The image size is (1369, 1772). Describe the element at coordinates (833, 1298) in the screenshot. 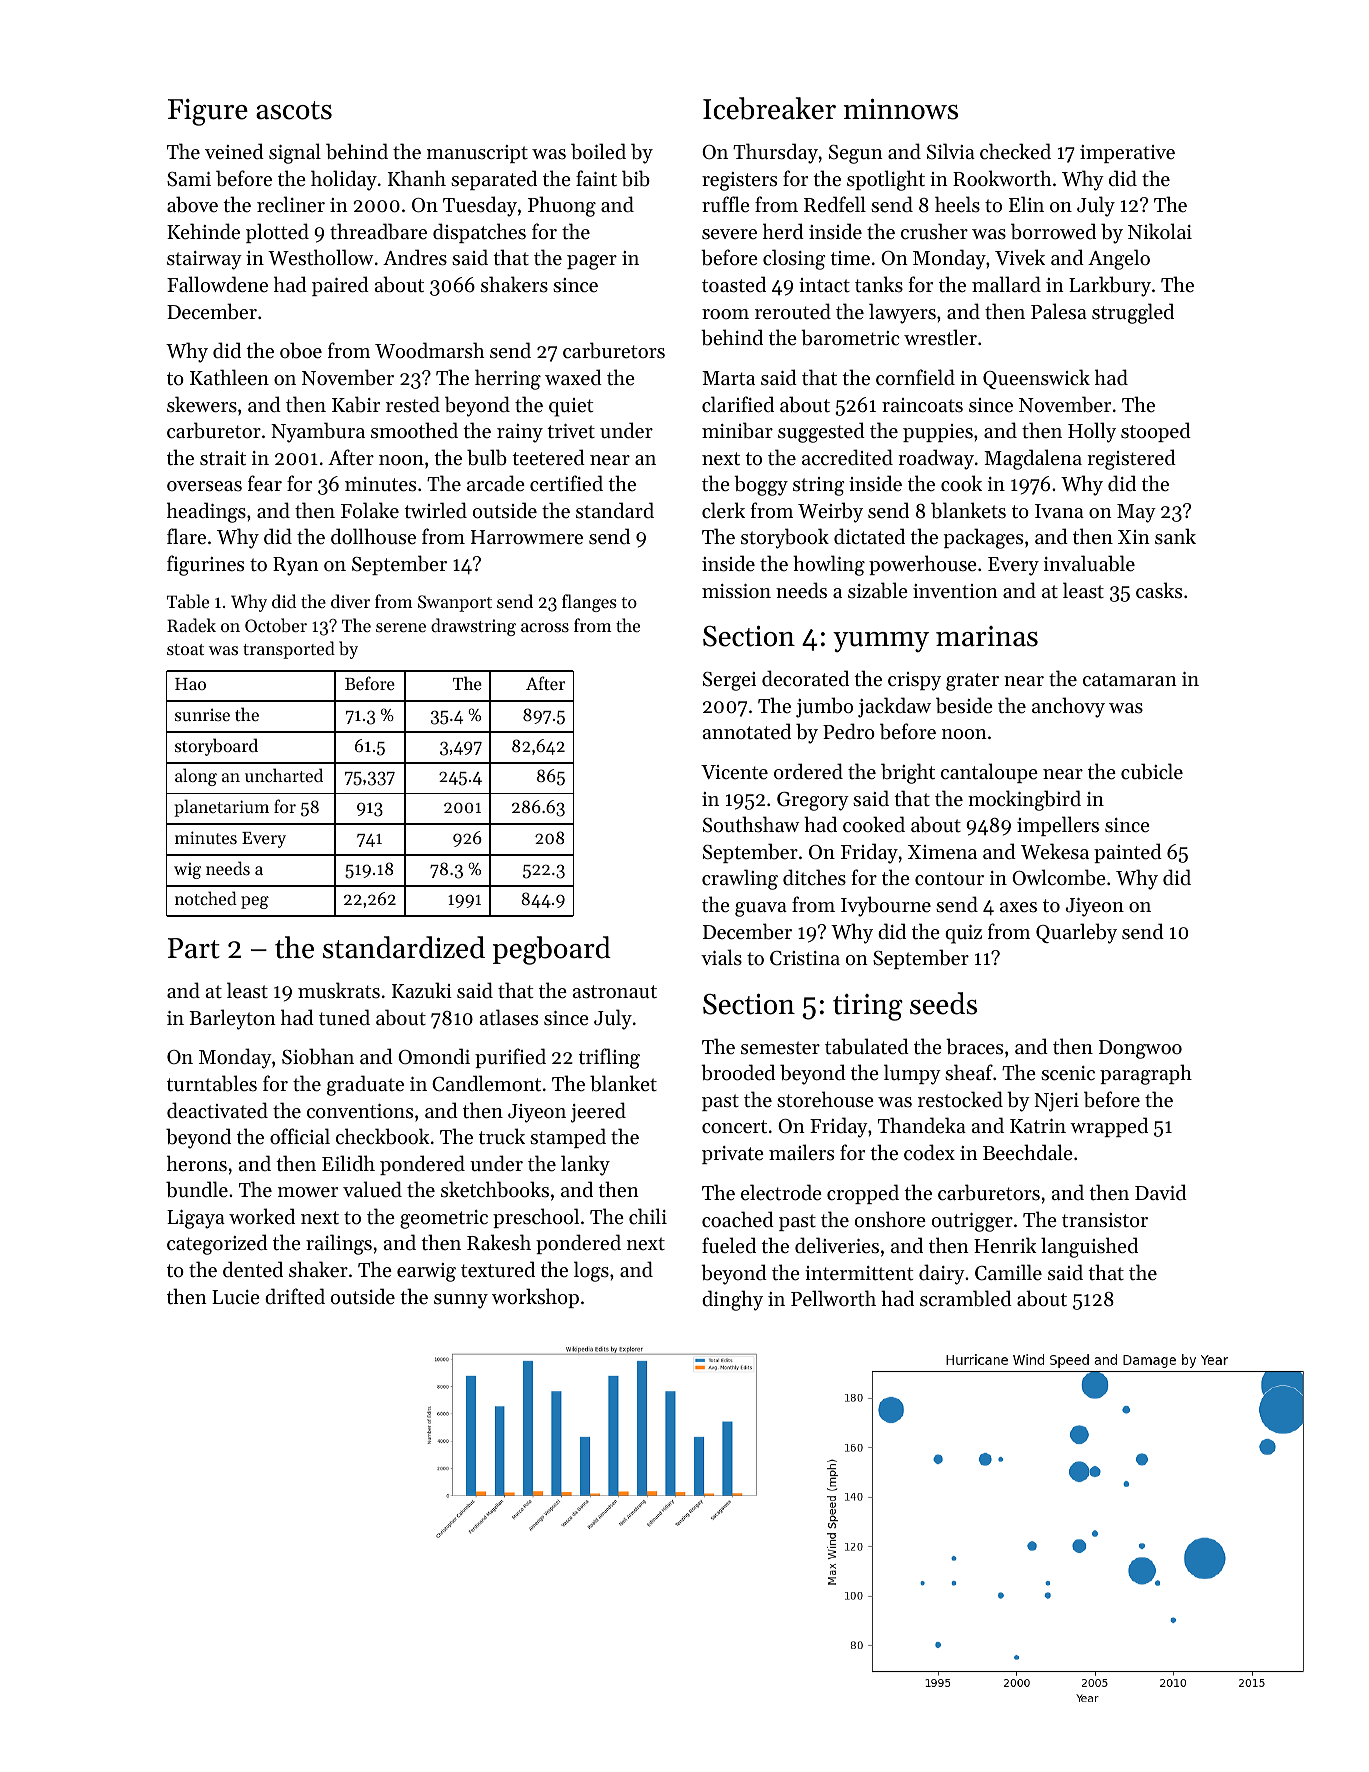

I see `Pellworth` at that location.
